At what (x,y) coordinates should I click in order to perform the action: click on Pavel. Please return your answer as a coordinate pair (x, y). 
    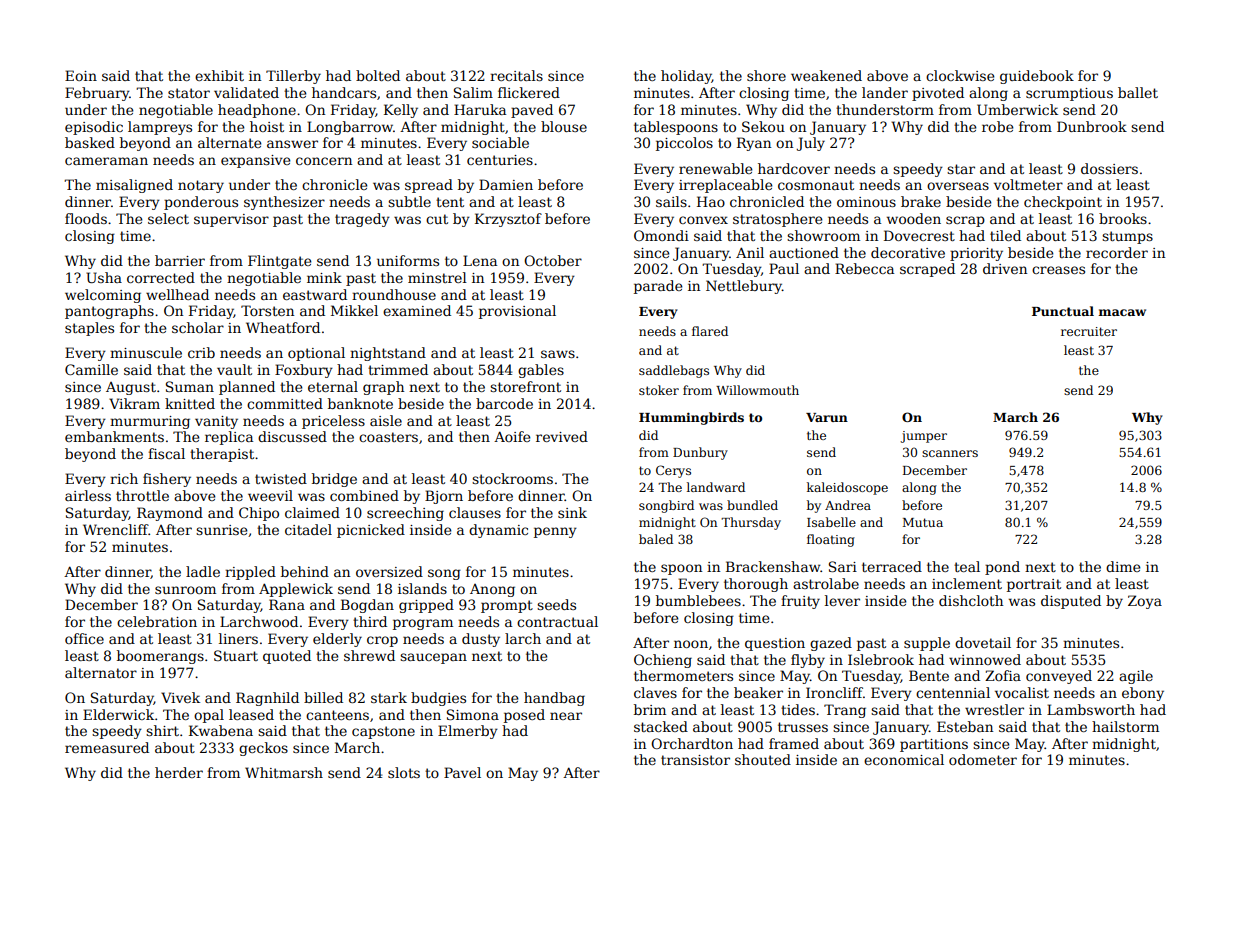
    Looking at the image, I should click on (462, 772).
